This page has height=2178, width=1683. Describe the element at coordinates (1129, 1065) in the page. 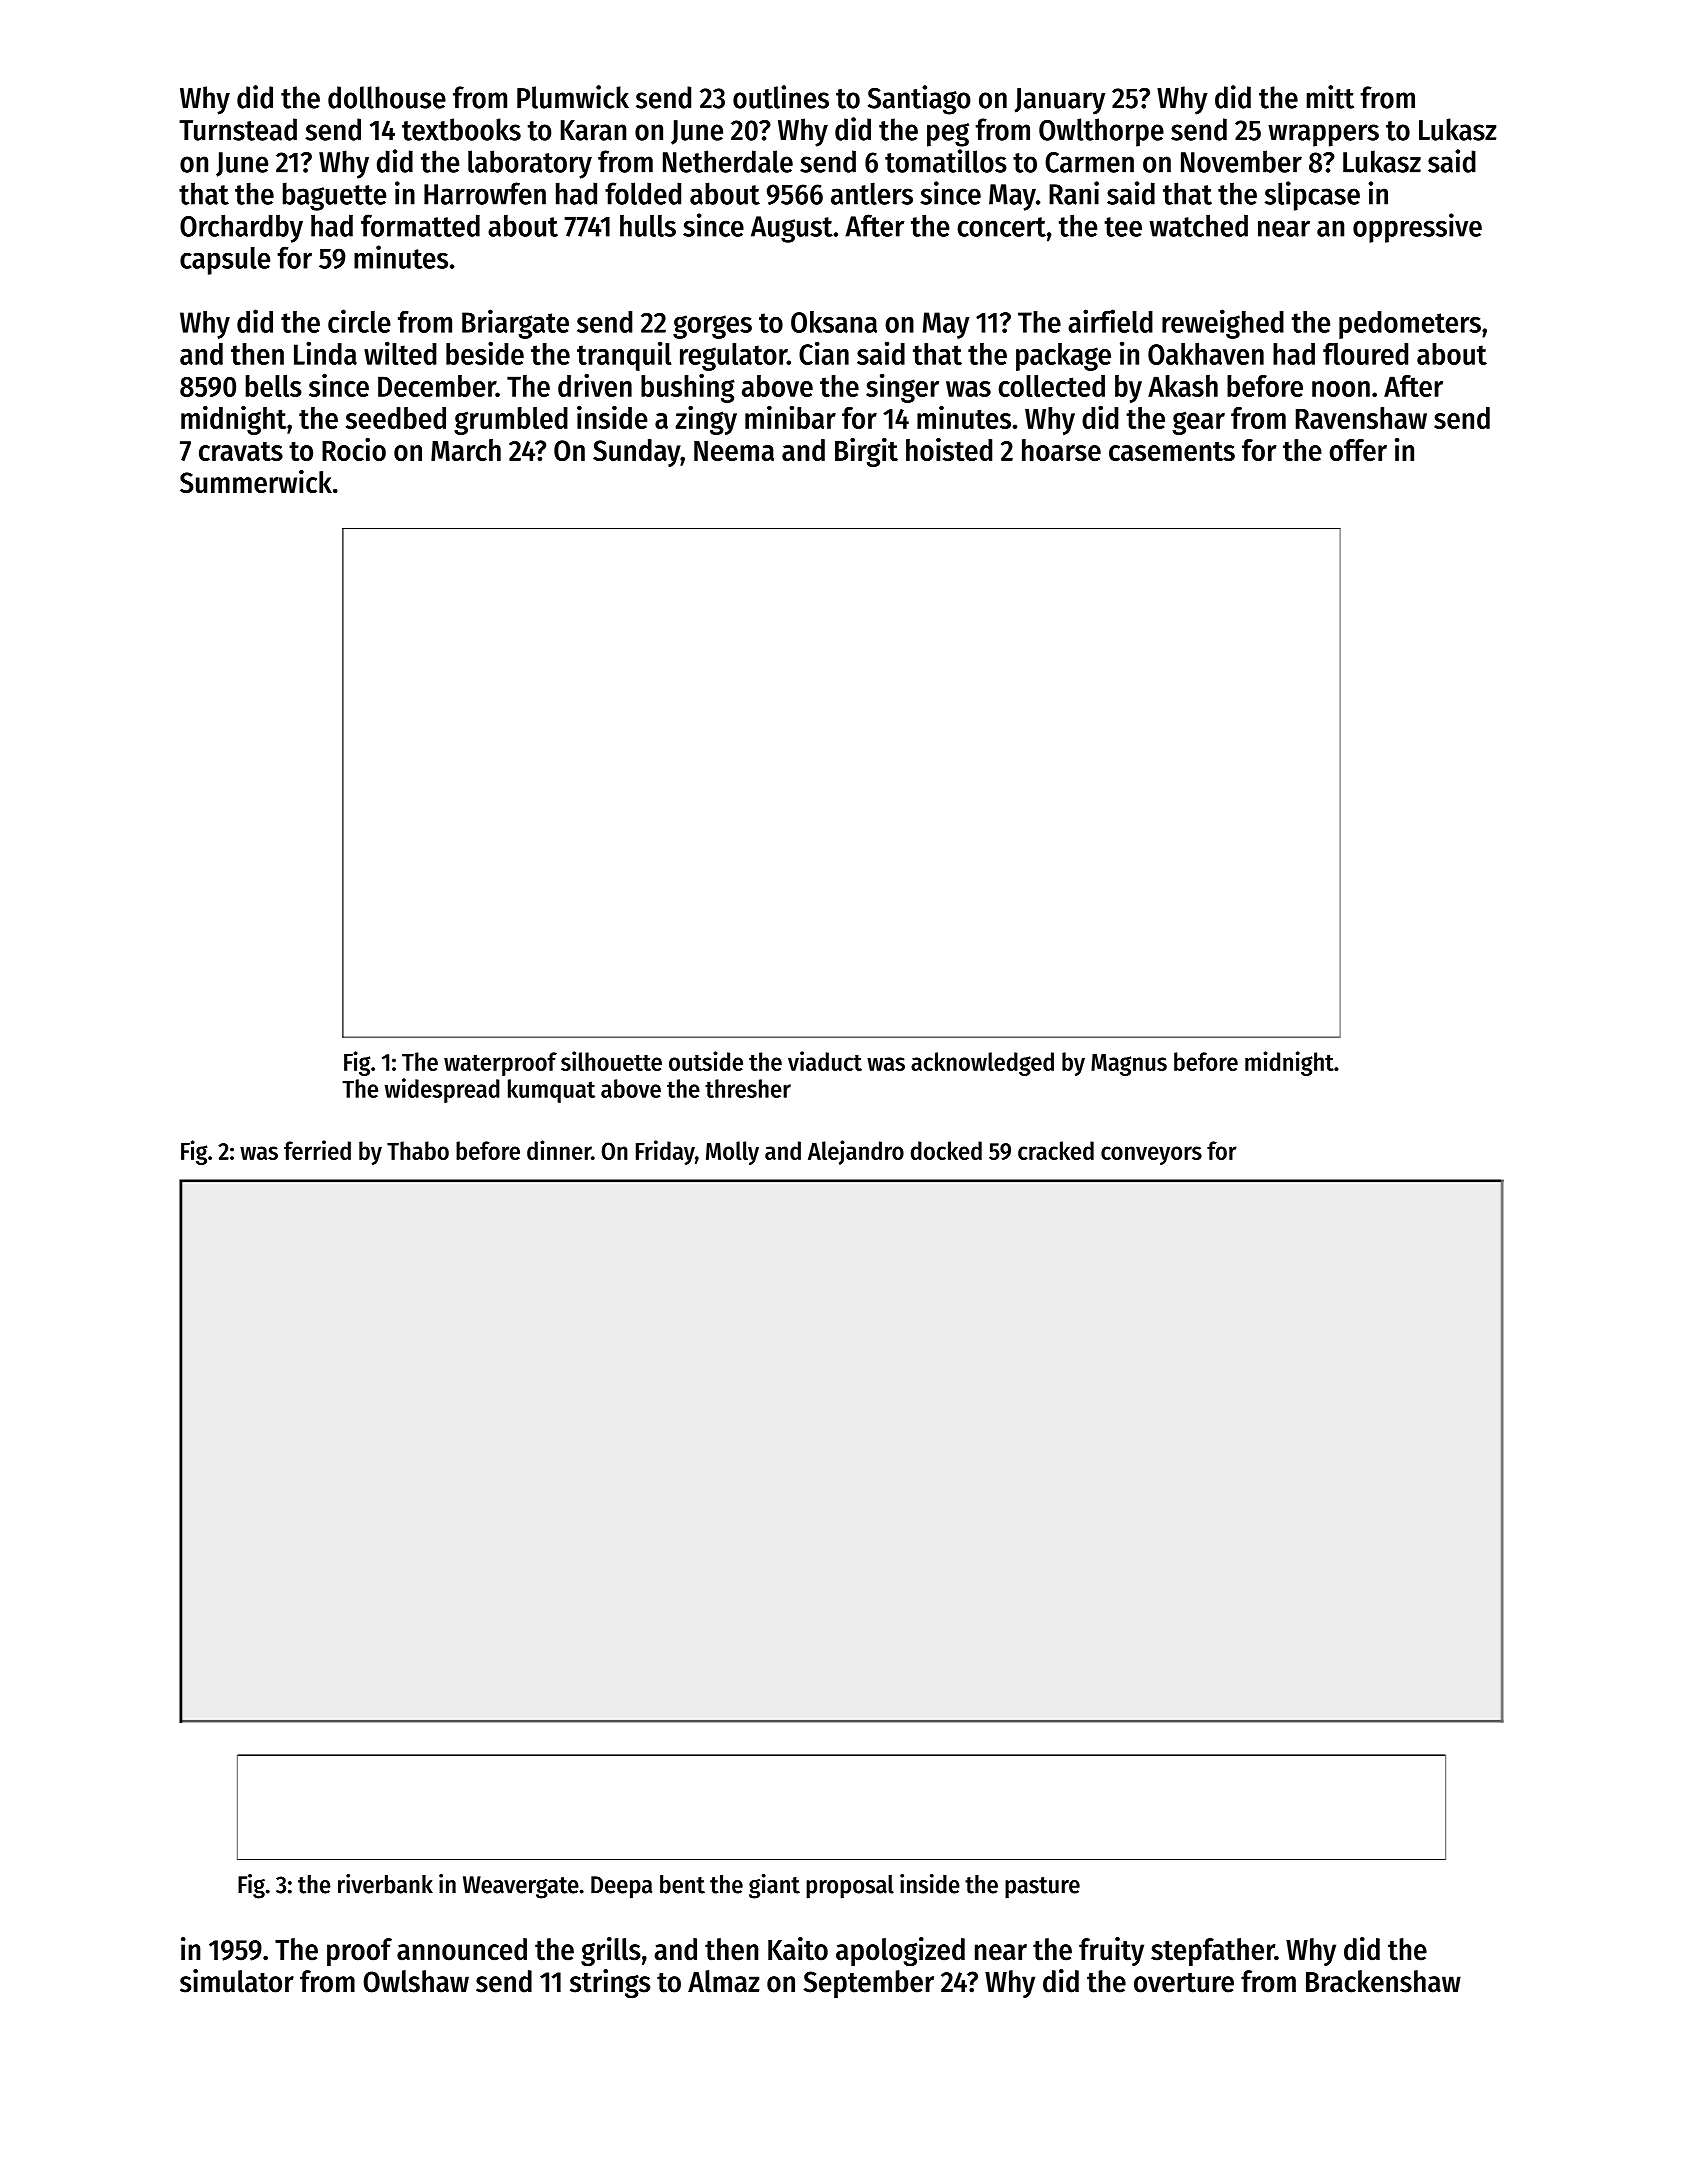

I see `Magnus` at that location.
